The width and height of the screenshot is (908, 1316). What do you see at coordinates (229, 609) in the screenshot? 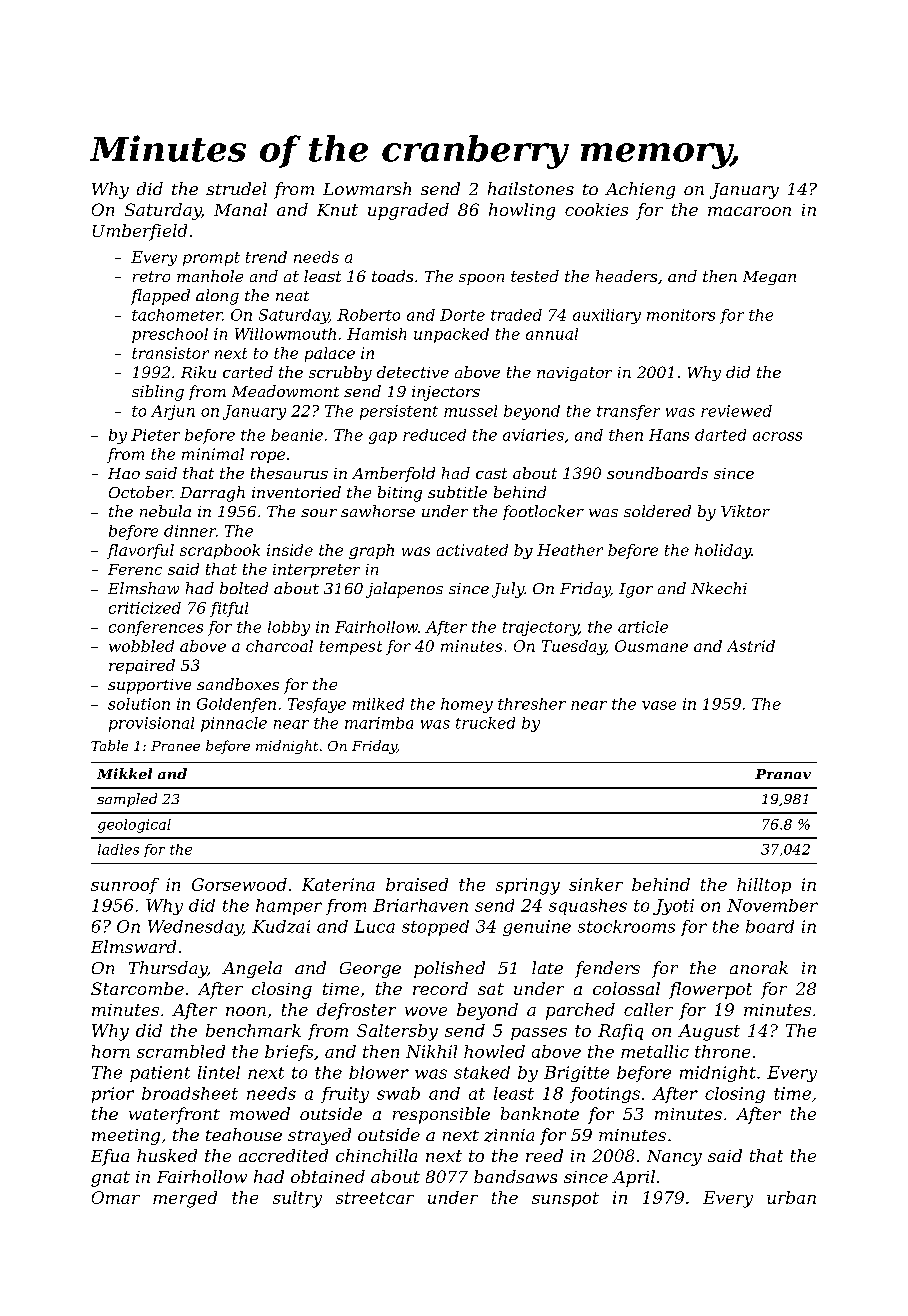
I see `fitful` at bounding box center [229, 609].
